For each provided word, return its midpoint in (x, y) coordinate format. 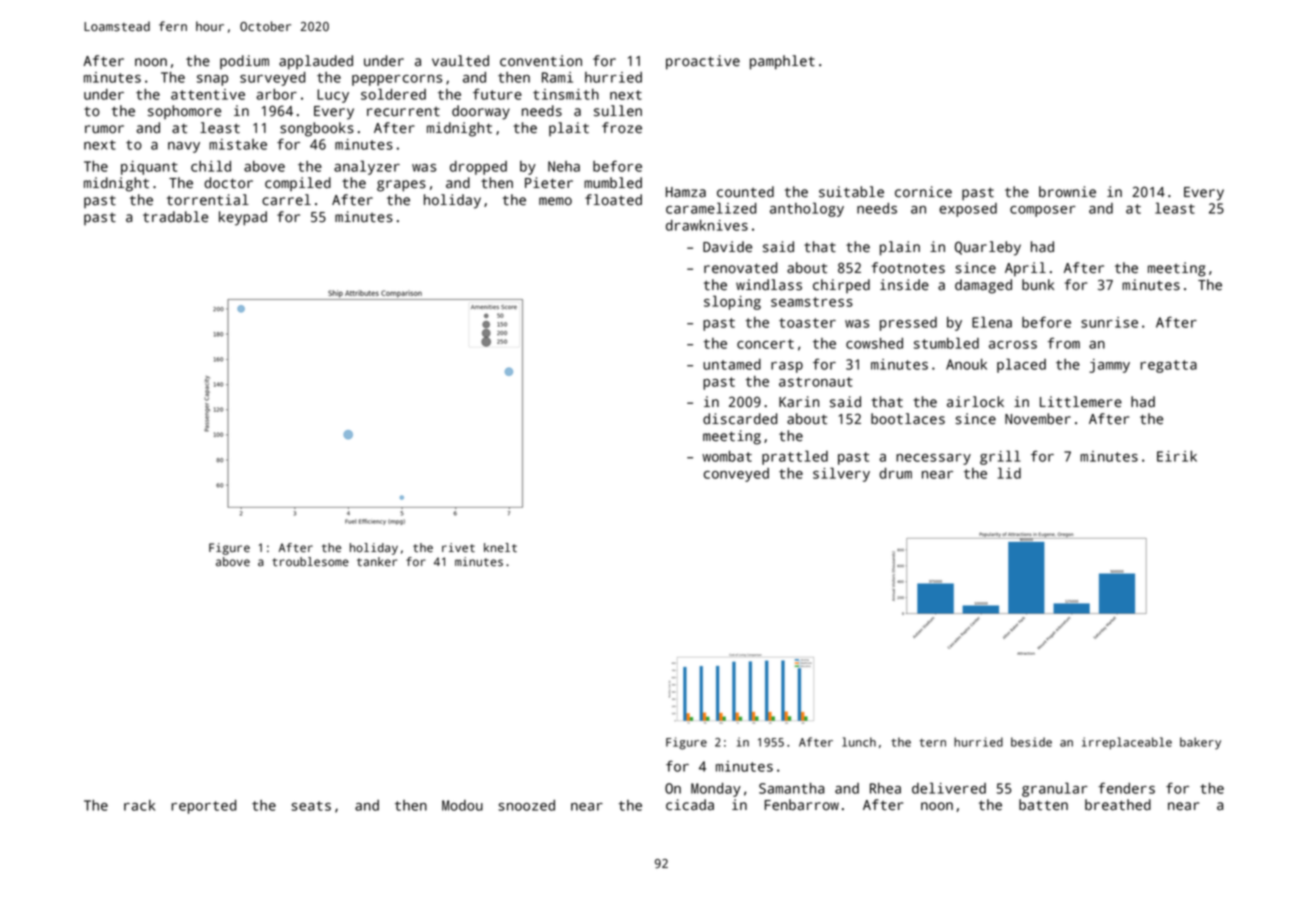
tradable (175, 217)
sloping (732, 302)
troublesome (310, 562)
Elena (992, 322)
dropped (478, 168)
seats (311, 806)
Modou (462, 805)
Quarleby (988, 248)
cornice (923, 192)
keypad (243, 218)
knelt (500, 548)
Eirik (1177, 456)
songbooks (317, 129)
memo (555, 201)
